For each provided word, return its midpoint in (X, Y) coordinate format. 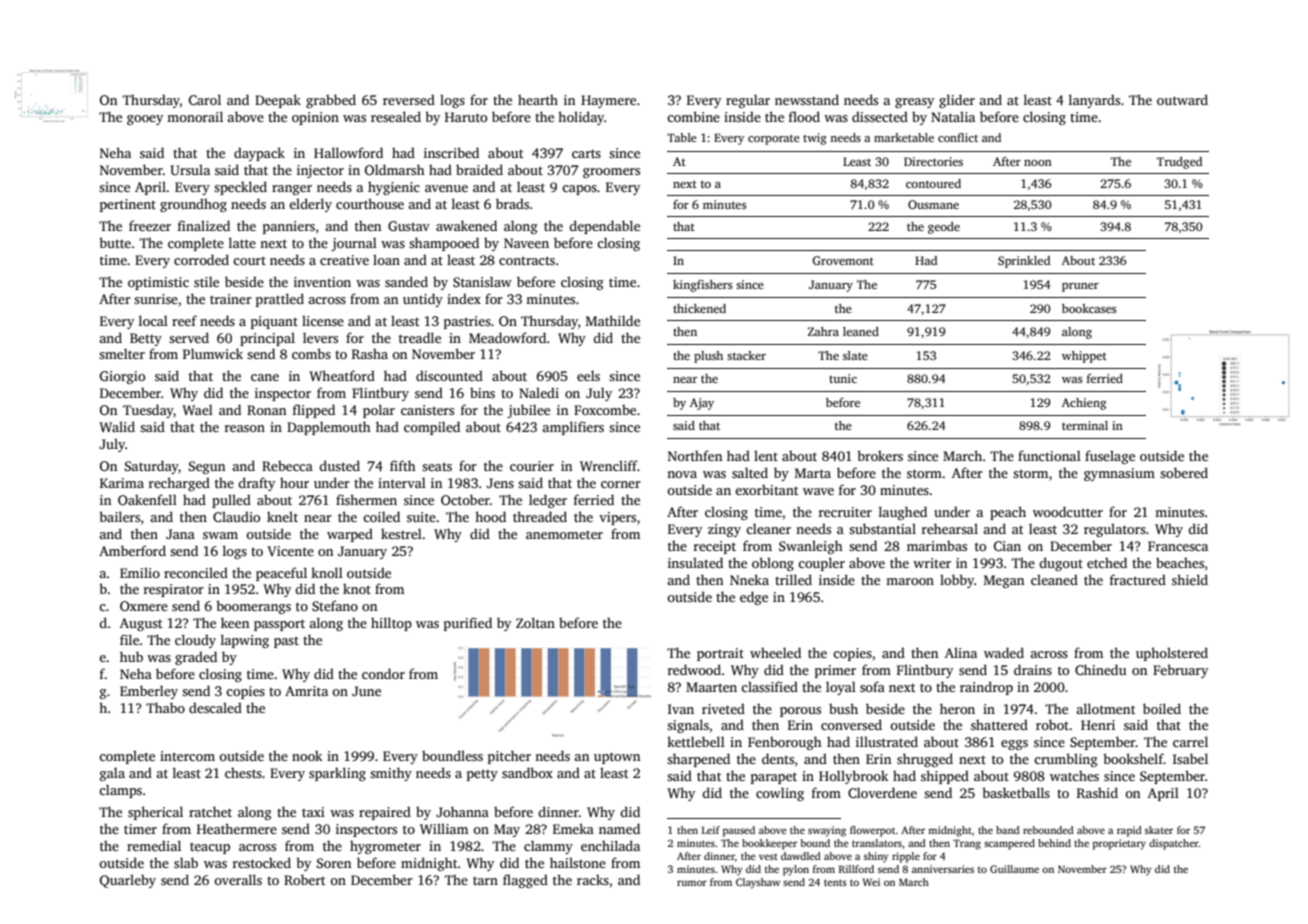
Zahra (823, 331)
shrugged (925, 760)
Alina (961, 652)
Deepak (278, 101)
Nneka (749, 579)
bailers (119, 516)
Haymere (608, 101)
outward (1182, 99)
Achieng (1084, 404)
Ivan (681, 709)
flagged (525, 881)
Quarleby (128, 881)
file (129, 639)
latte (242, 242)
